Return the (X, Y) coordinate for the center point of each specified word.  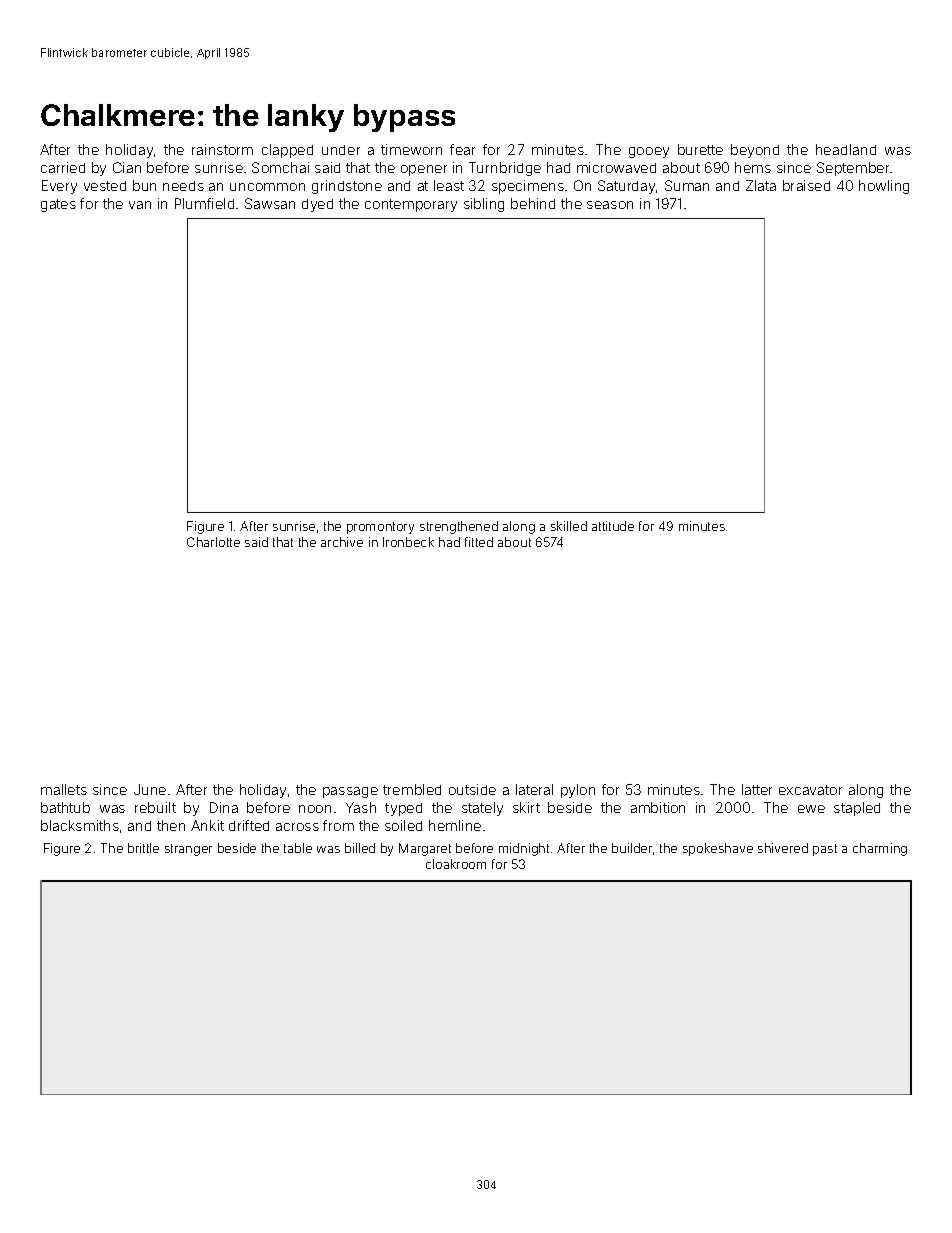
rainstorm (222, 149)
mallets (64, 789)
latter (757, 789)
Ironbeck (408, 542)
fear (462, 149)
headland (846, 149)
